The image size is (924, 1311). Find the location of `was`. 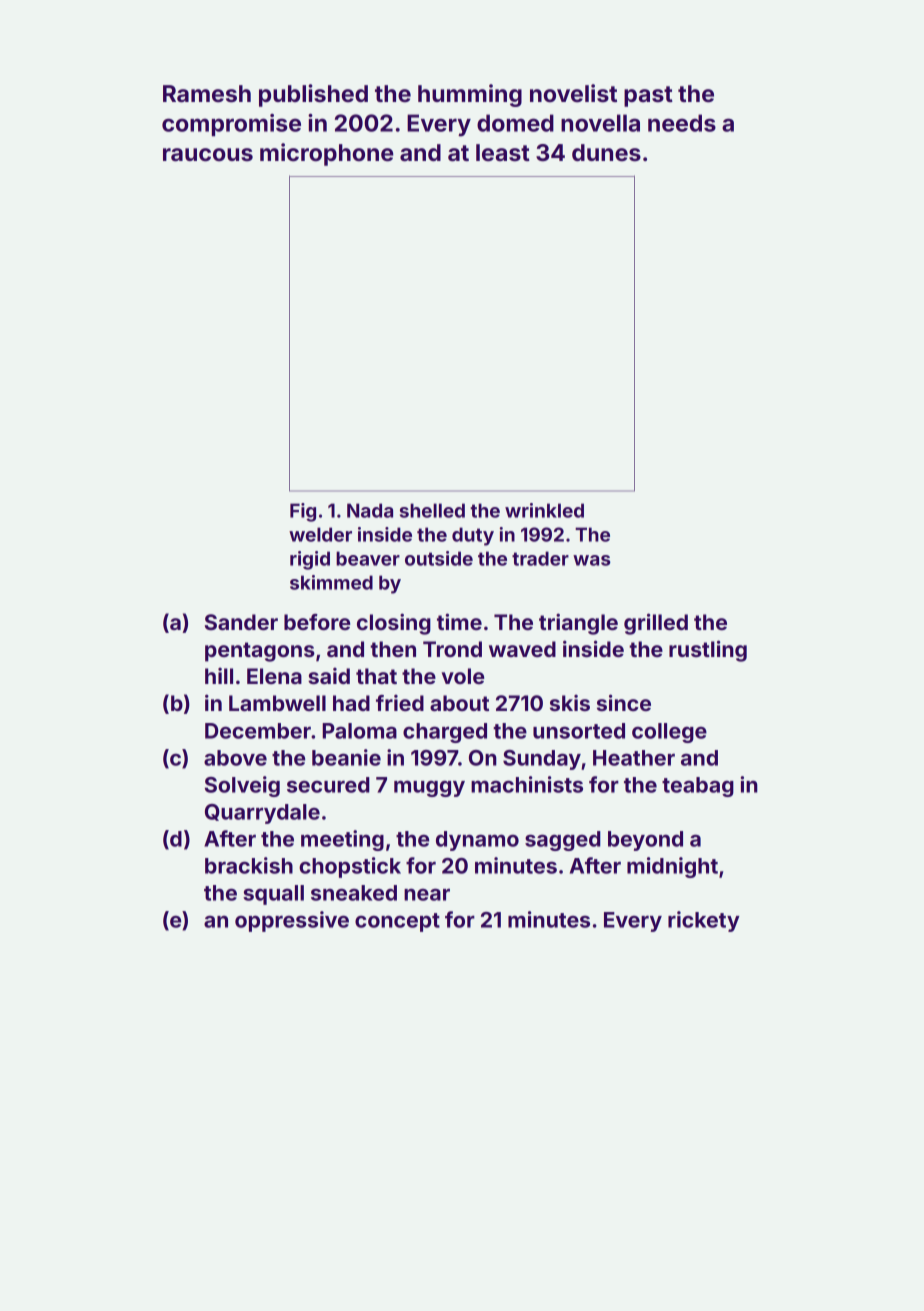

was is located at coordinates (592, 560).
